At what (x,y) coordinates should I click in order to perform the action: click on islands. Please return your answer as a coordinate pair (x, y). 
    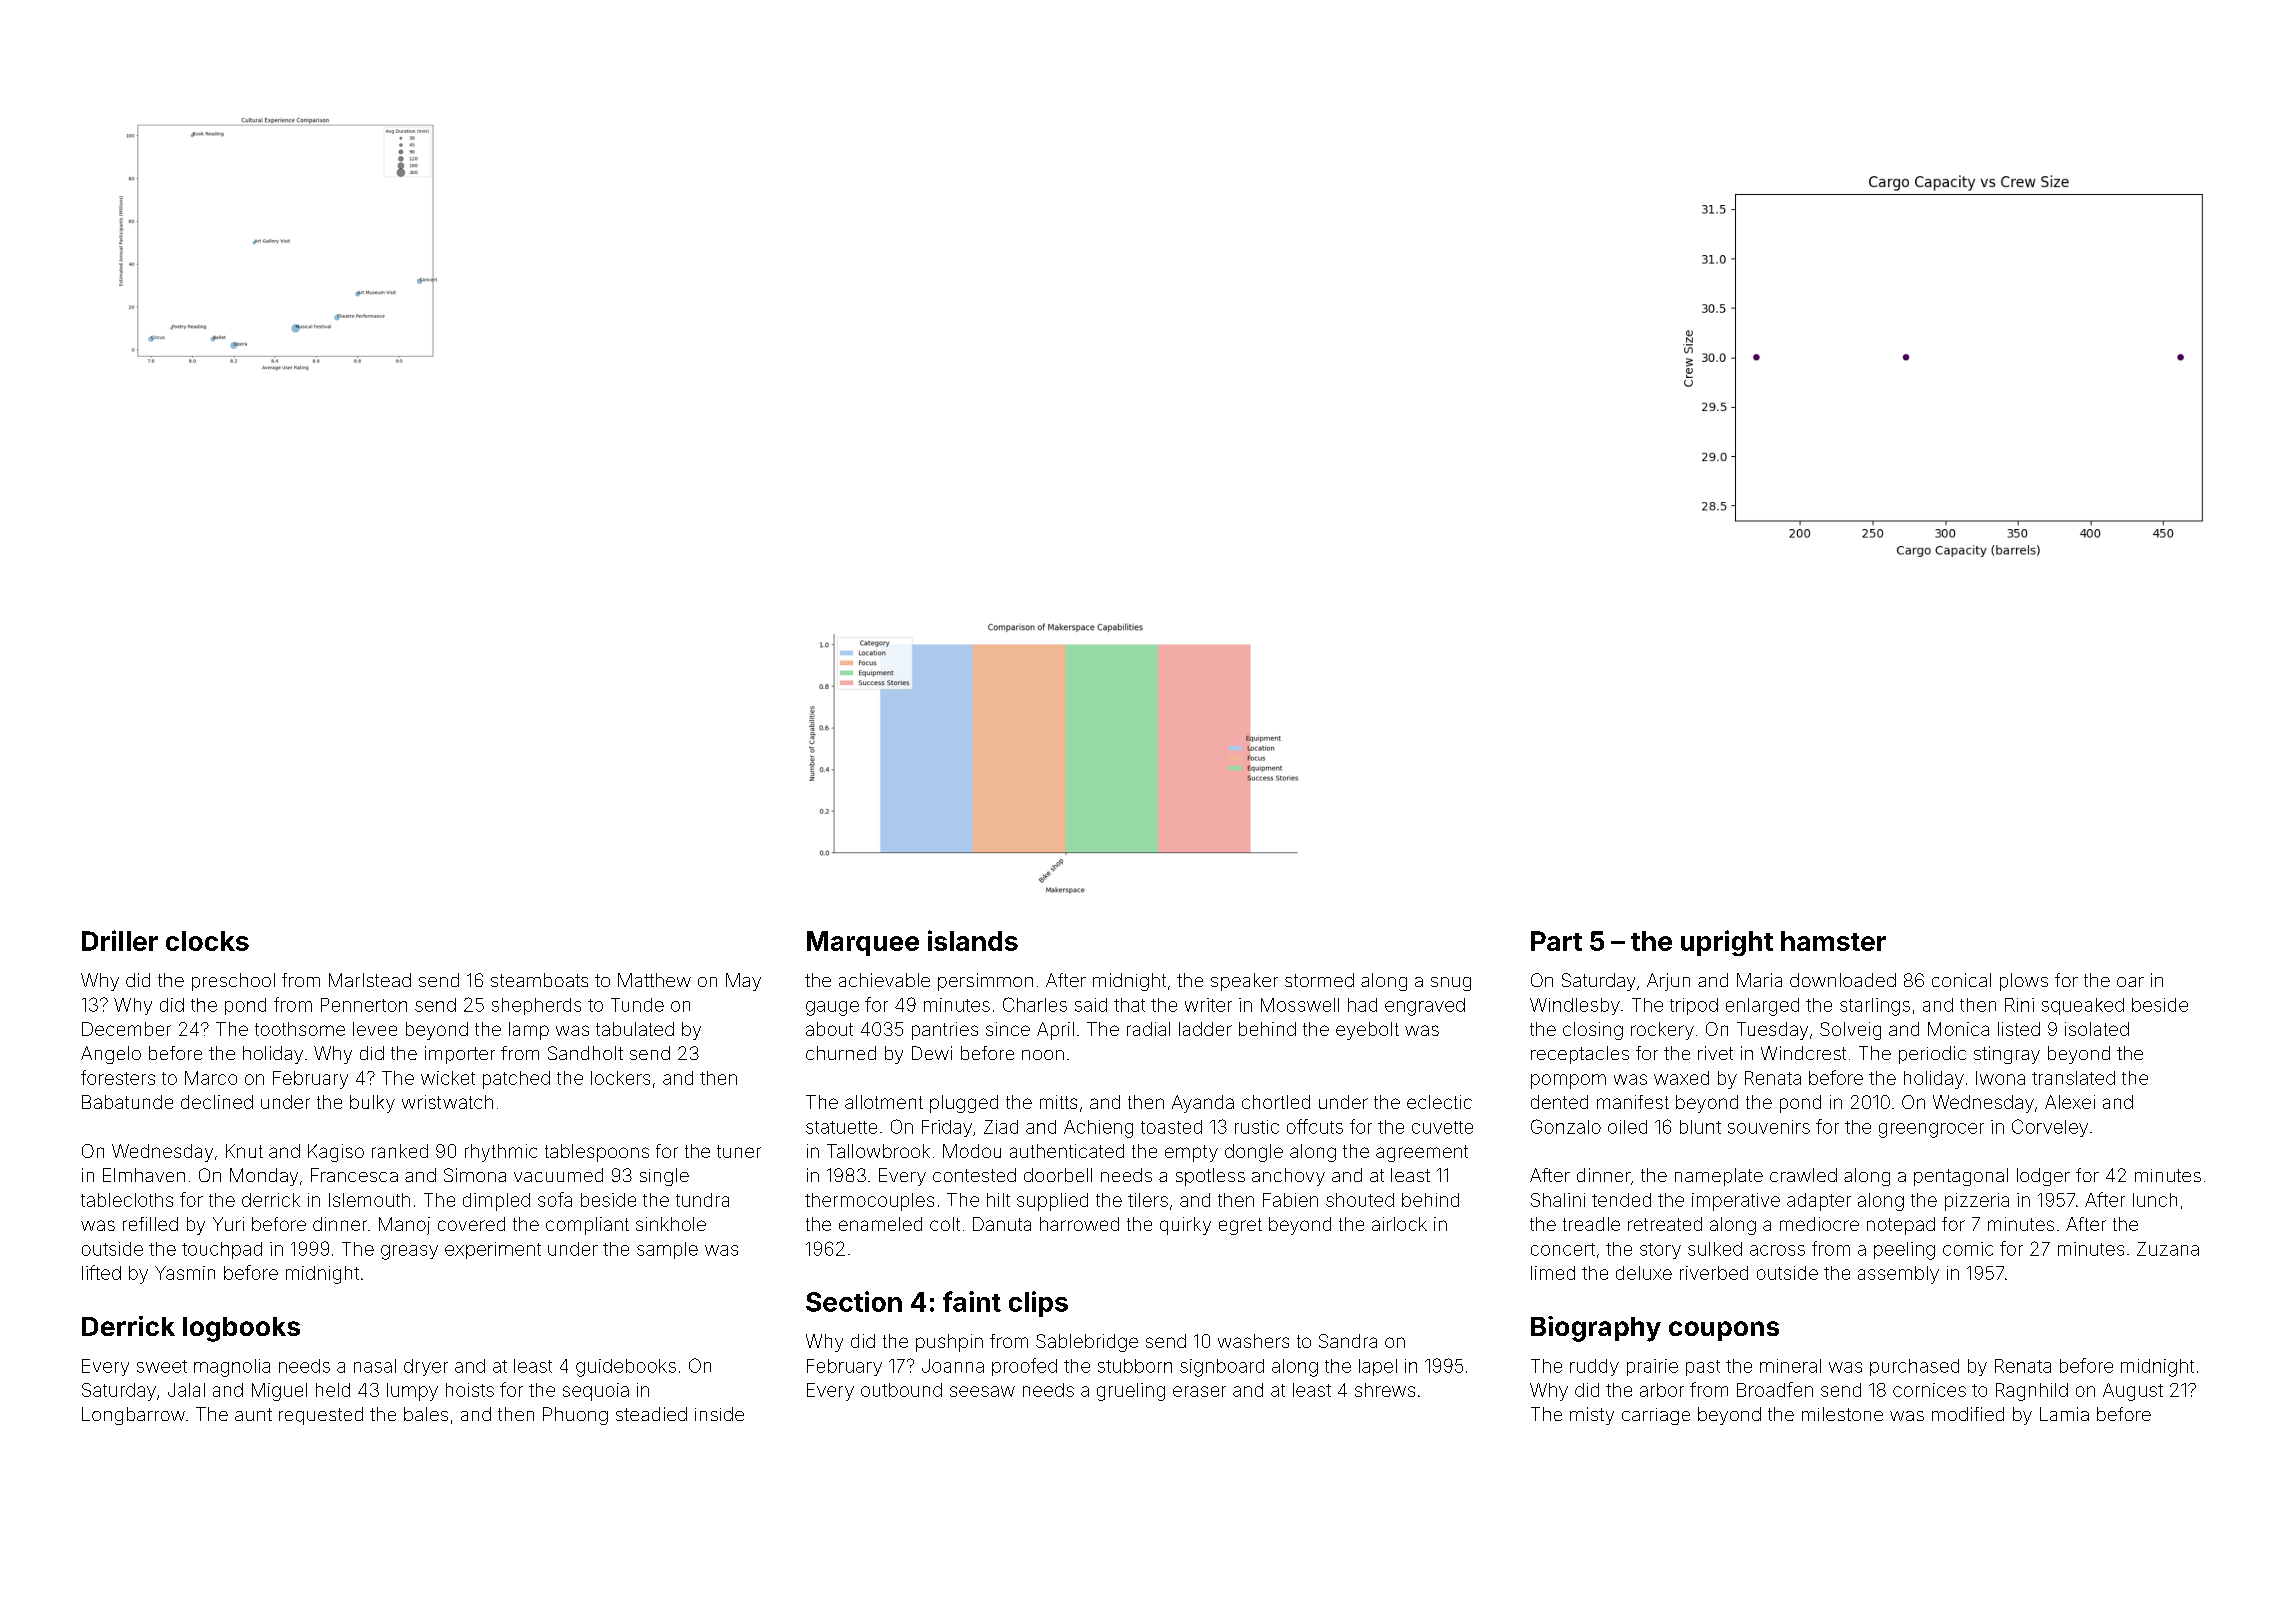
    Looking at the image, I should click on (973, 940).
